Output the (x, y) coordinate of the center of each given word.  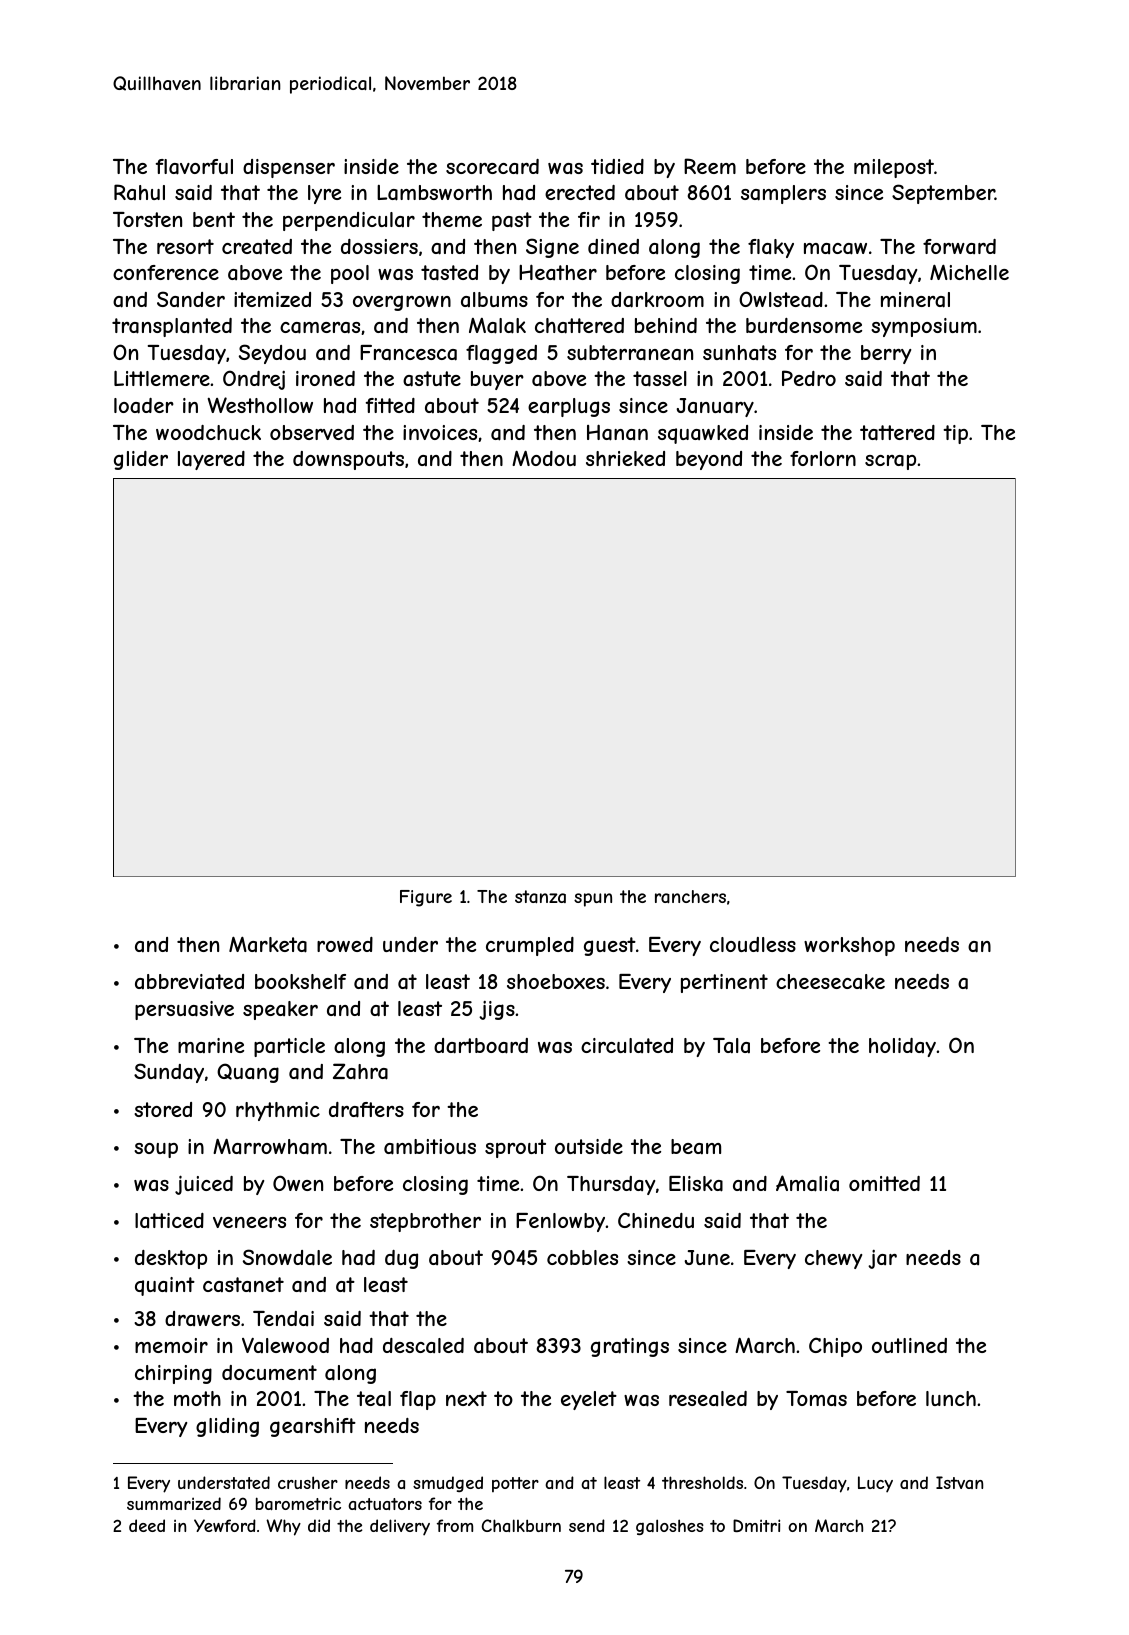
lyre (324, 194)
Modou (544, 458)
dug (401, 1259)
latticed (169, 1220)
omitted (884, 1183)
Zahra (360, 1071)
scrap (890, 462)
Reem (710, 166)
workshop (849, 946)
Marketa (268, 945)
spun (593, 900)
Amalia (807, 1183)
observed (312, 432)
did (319, 1525)
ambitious (430, 1147)
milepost (894, 168)
